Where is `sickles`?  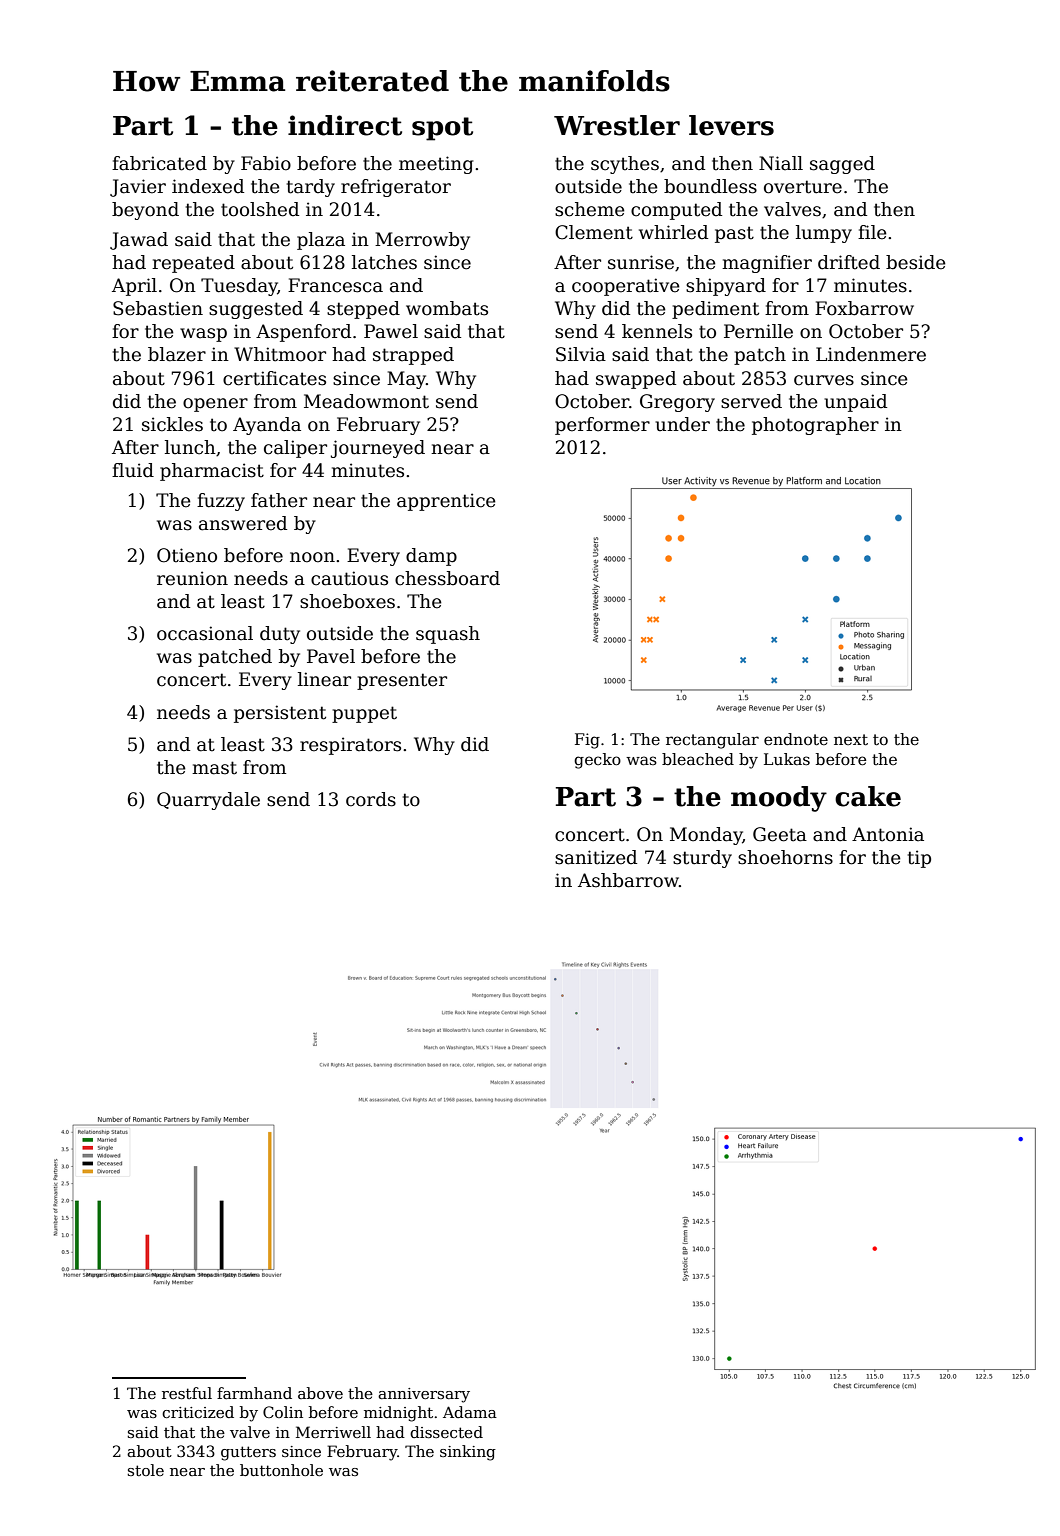
sickles is located at coordinates (172, 424).
